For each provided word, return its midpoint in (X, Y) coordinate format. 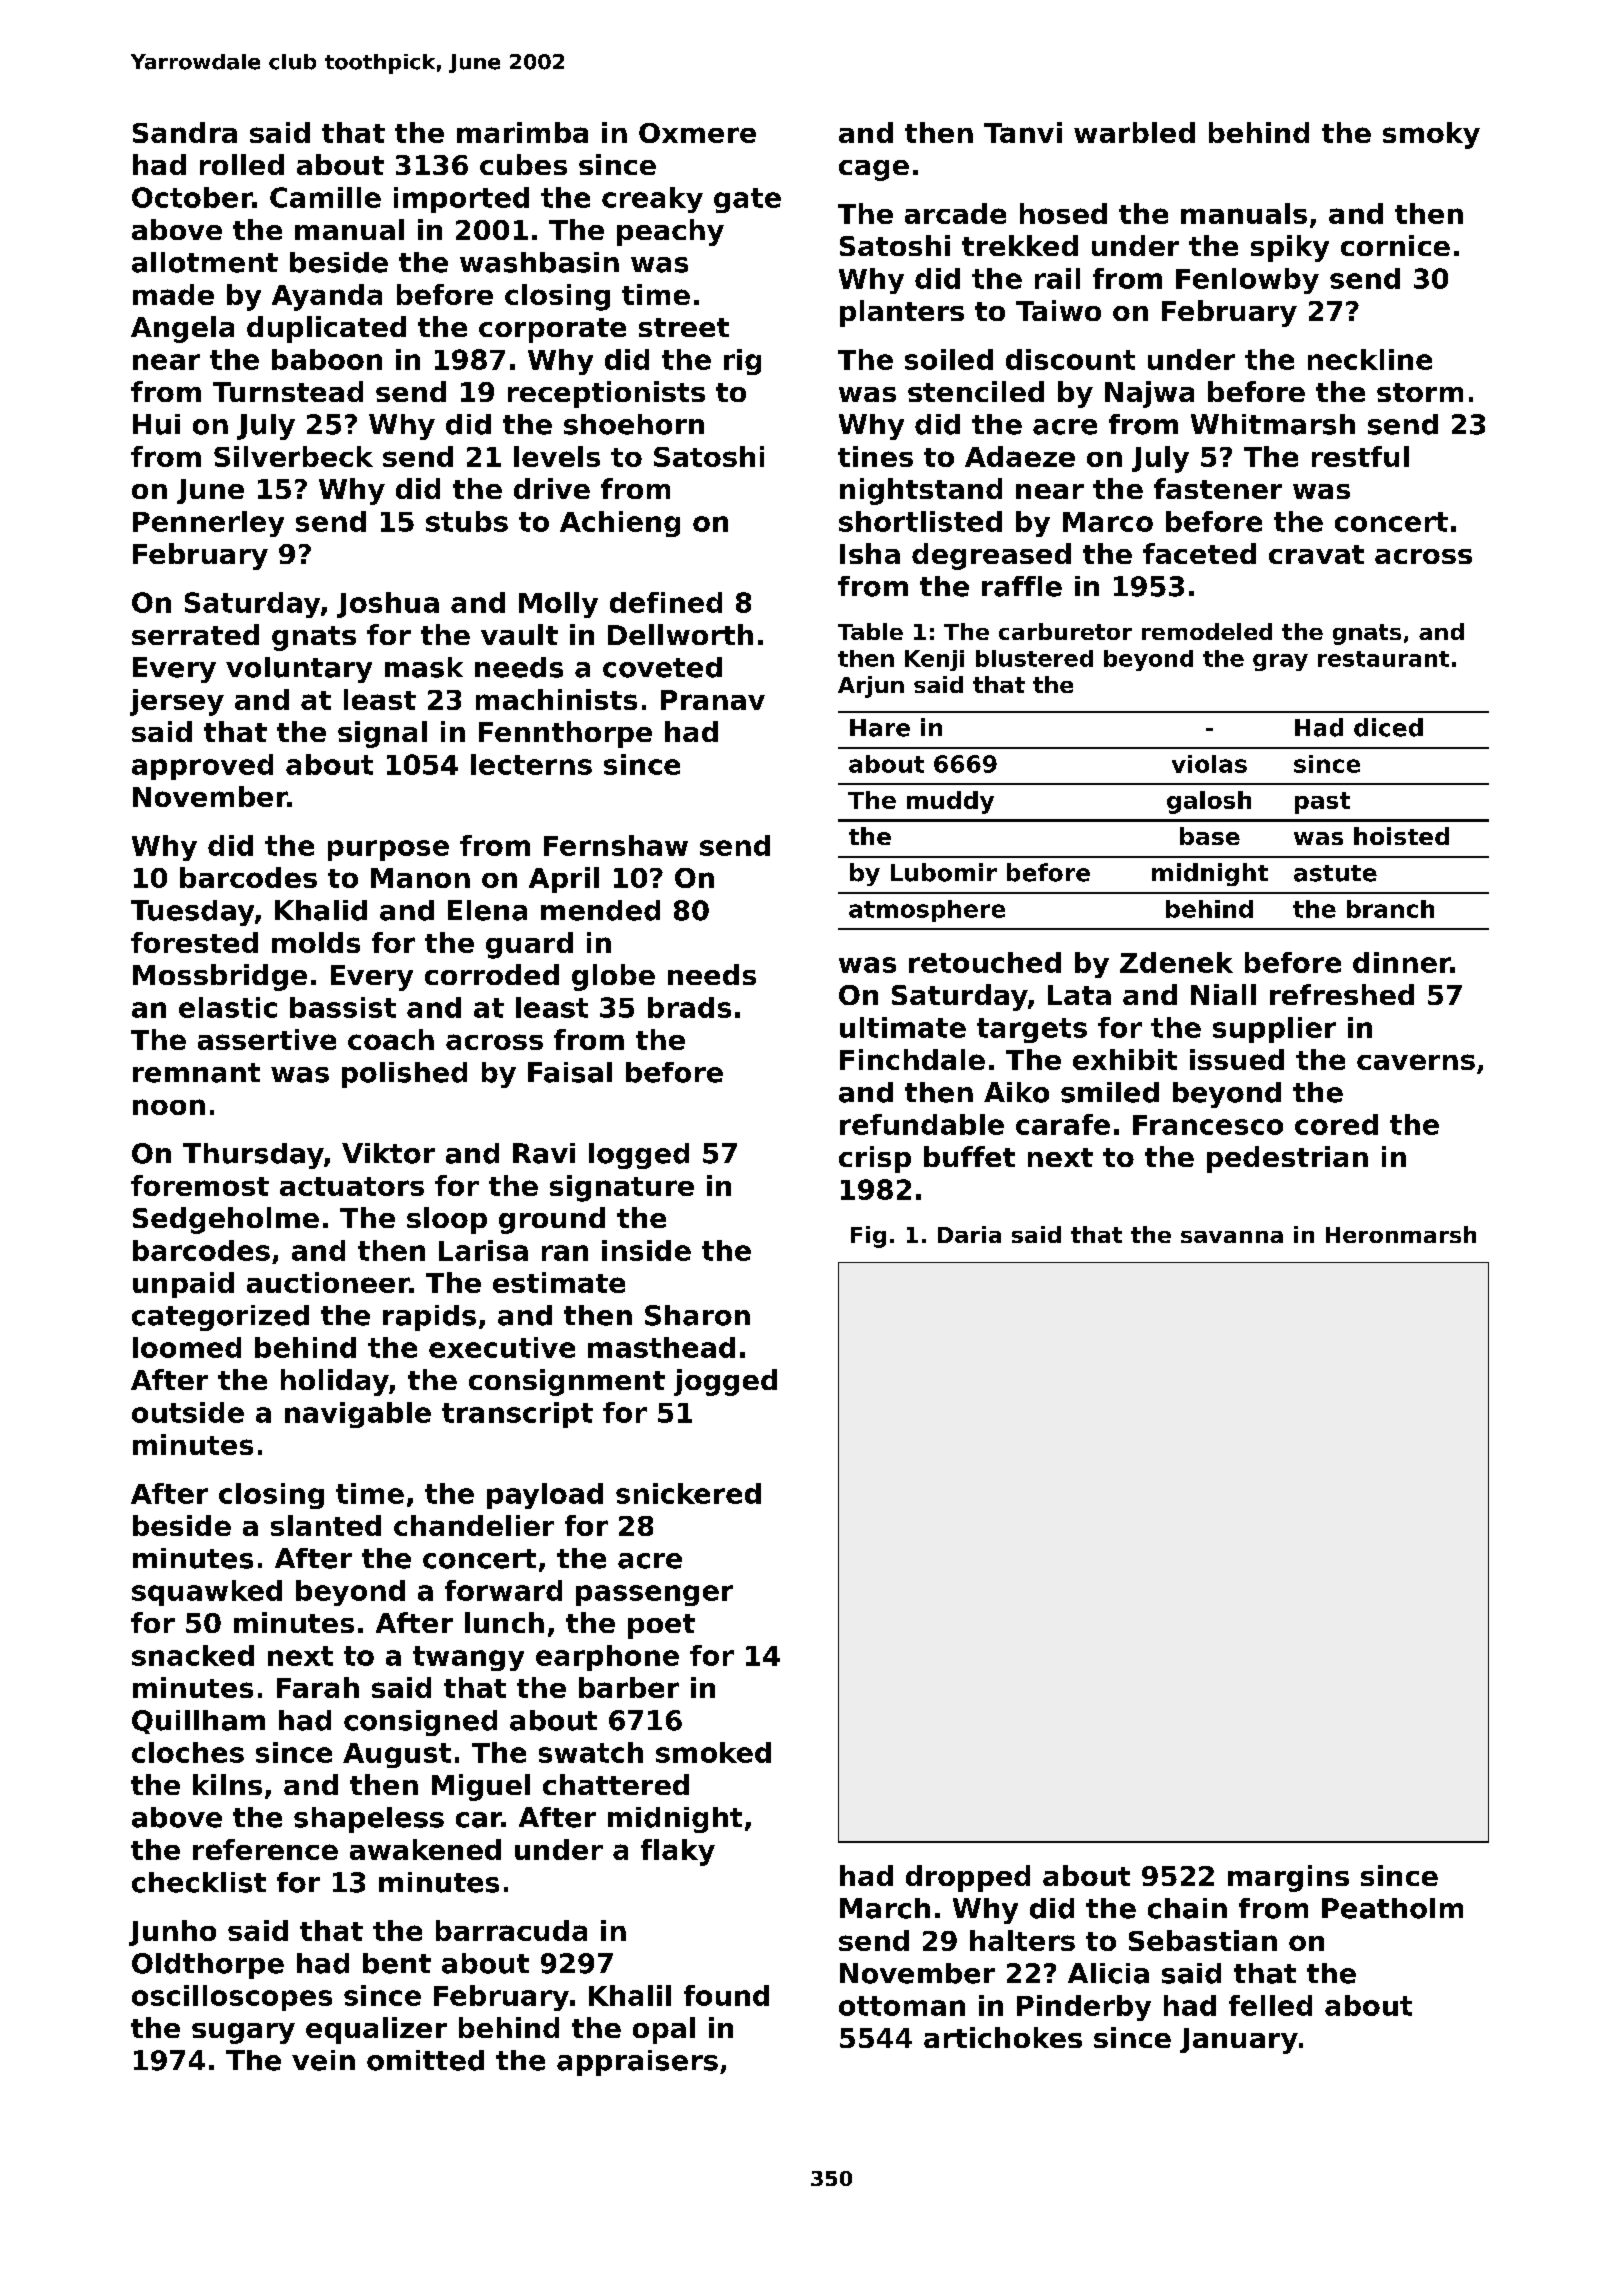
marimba (522, 132)
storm (1420, 392)
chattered (616, 1784)
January (1239, 2041)
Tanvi (1023, 132)
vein (323, 2060)
